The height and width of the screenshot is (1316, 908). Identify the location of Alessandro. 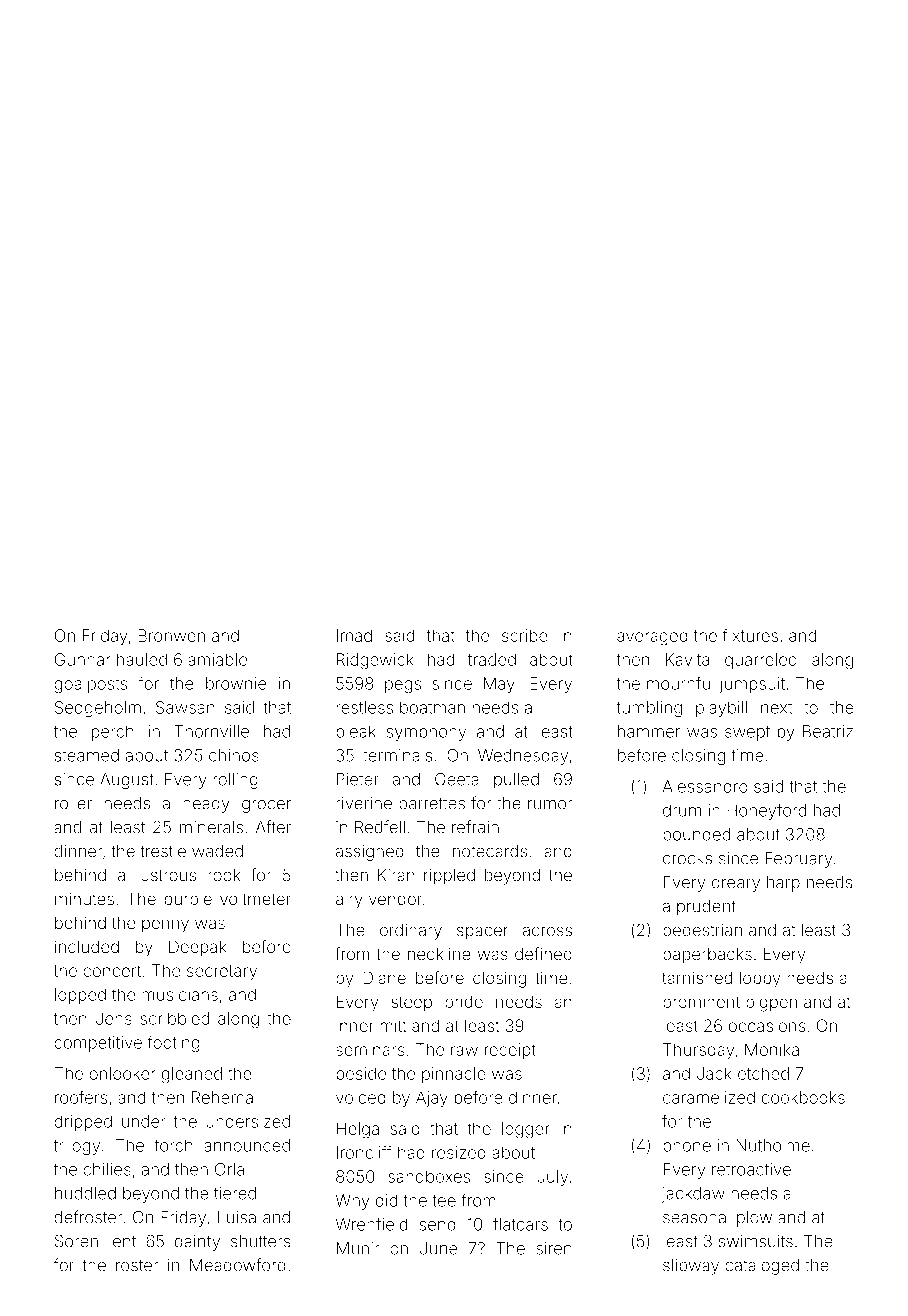
(705, 786).
